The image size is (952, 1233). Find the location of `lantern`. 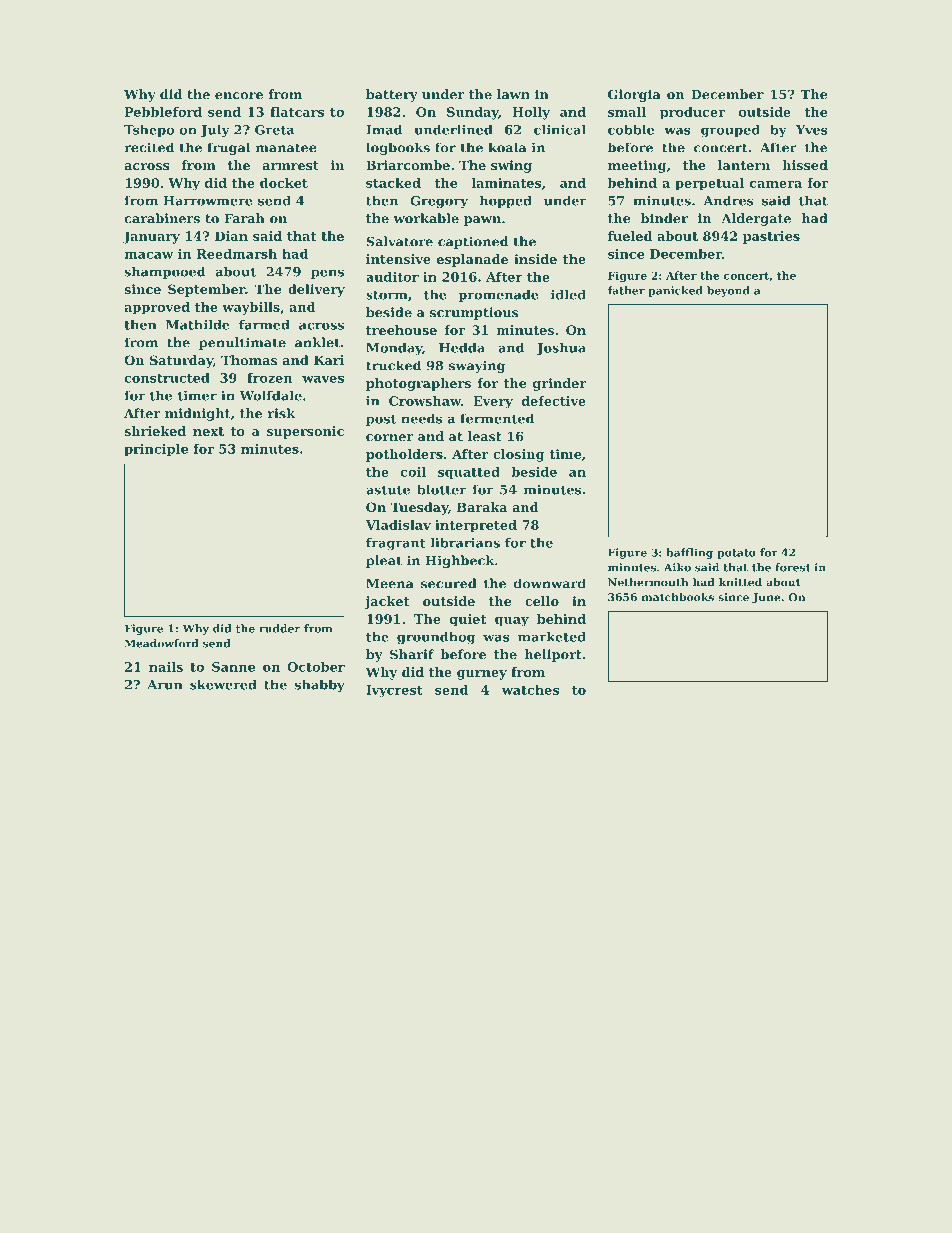

lantern is located at coordinates (744, 165).
